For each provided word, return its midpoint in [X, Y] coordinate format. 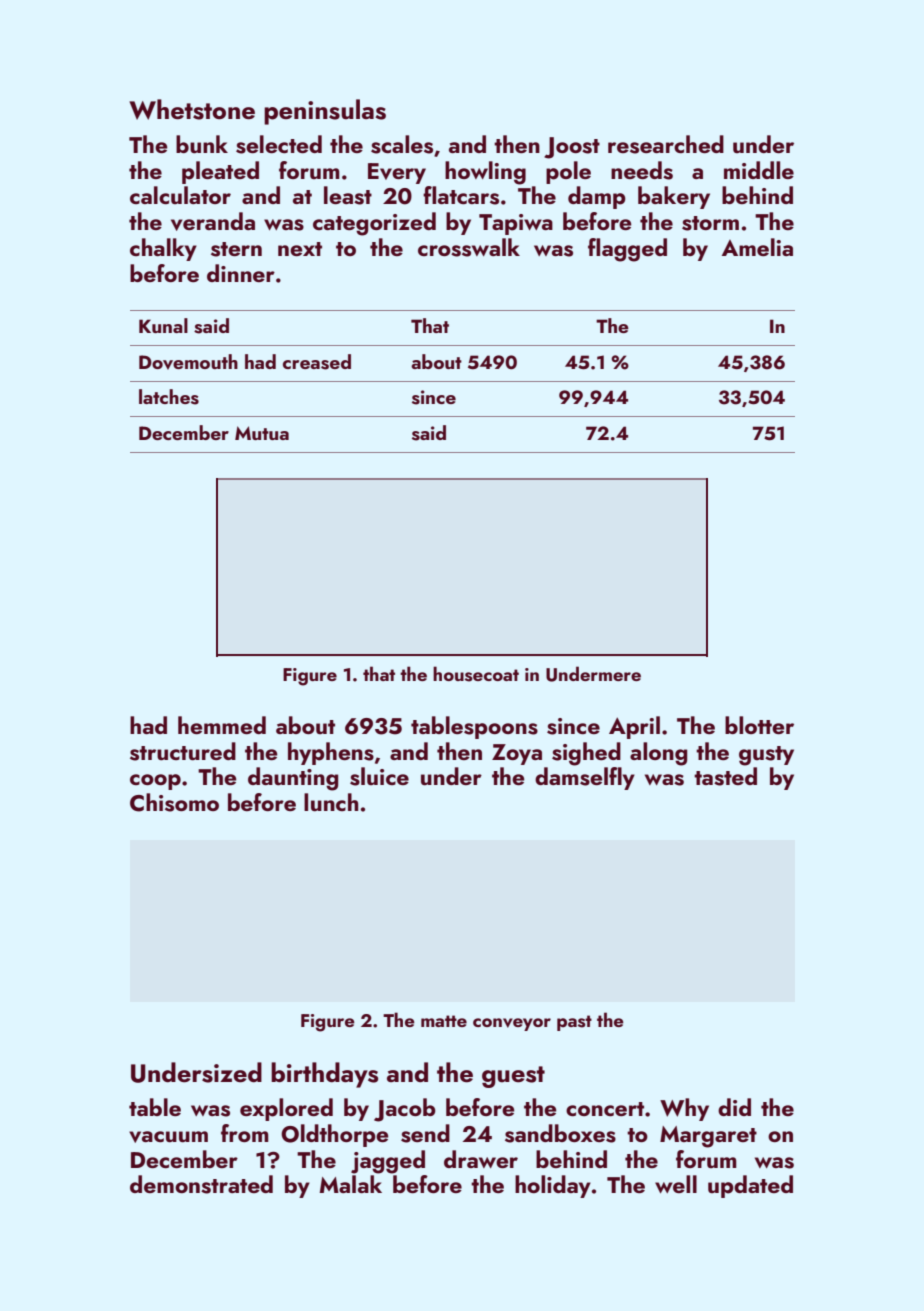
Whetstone [192, 109]
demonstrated [201, 1184]
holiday [553, 1186]
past [574, 1023]
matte [444, 1021]
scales [402, 144]
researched [666, 144]
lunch [331, 802]
